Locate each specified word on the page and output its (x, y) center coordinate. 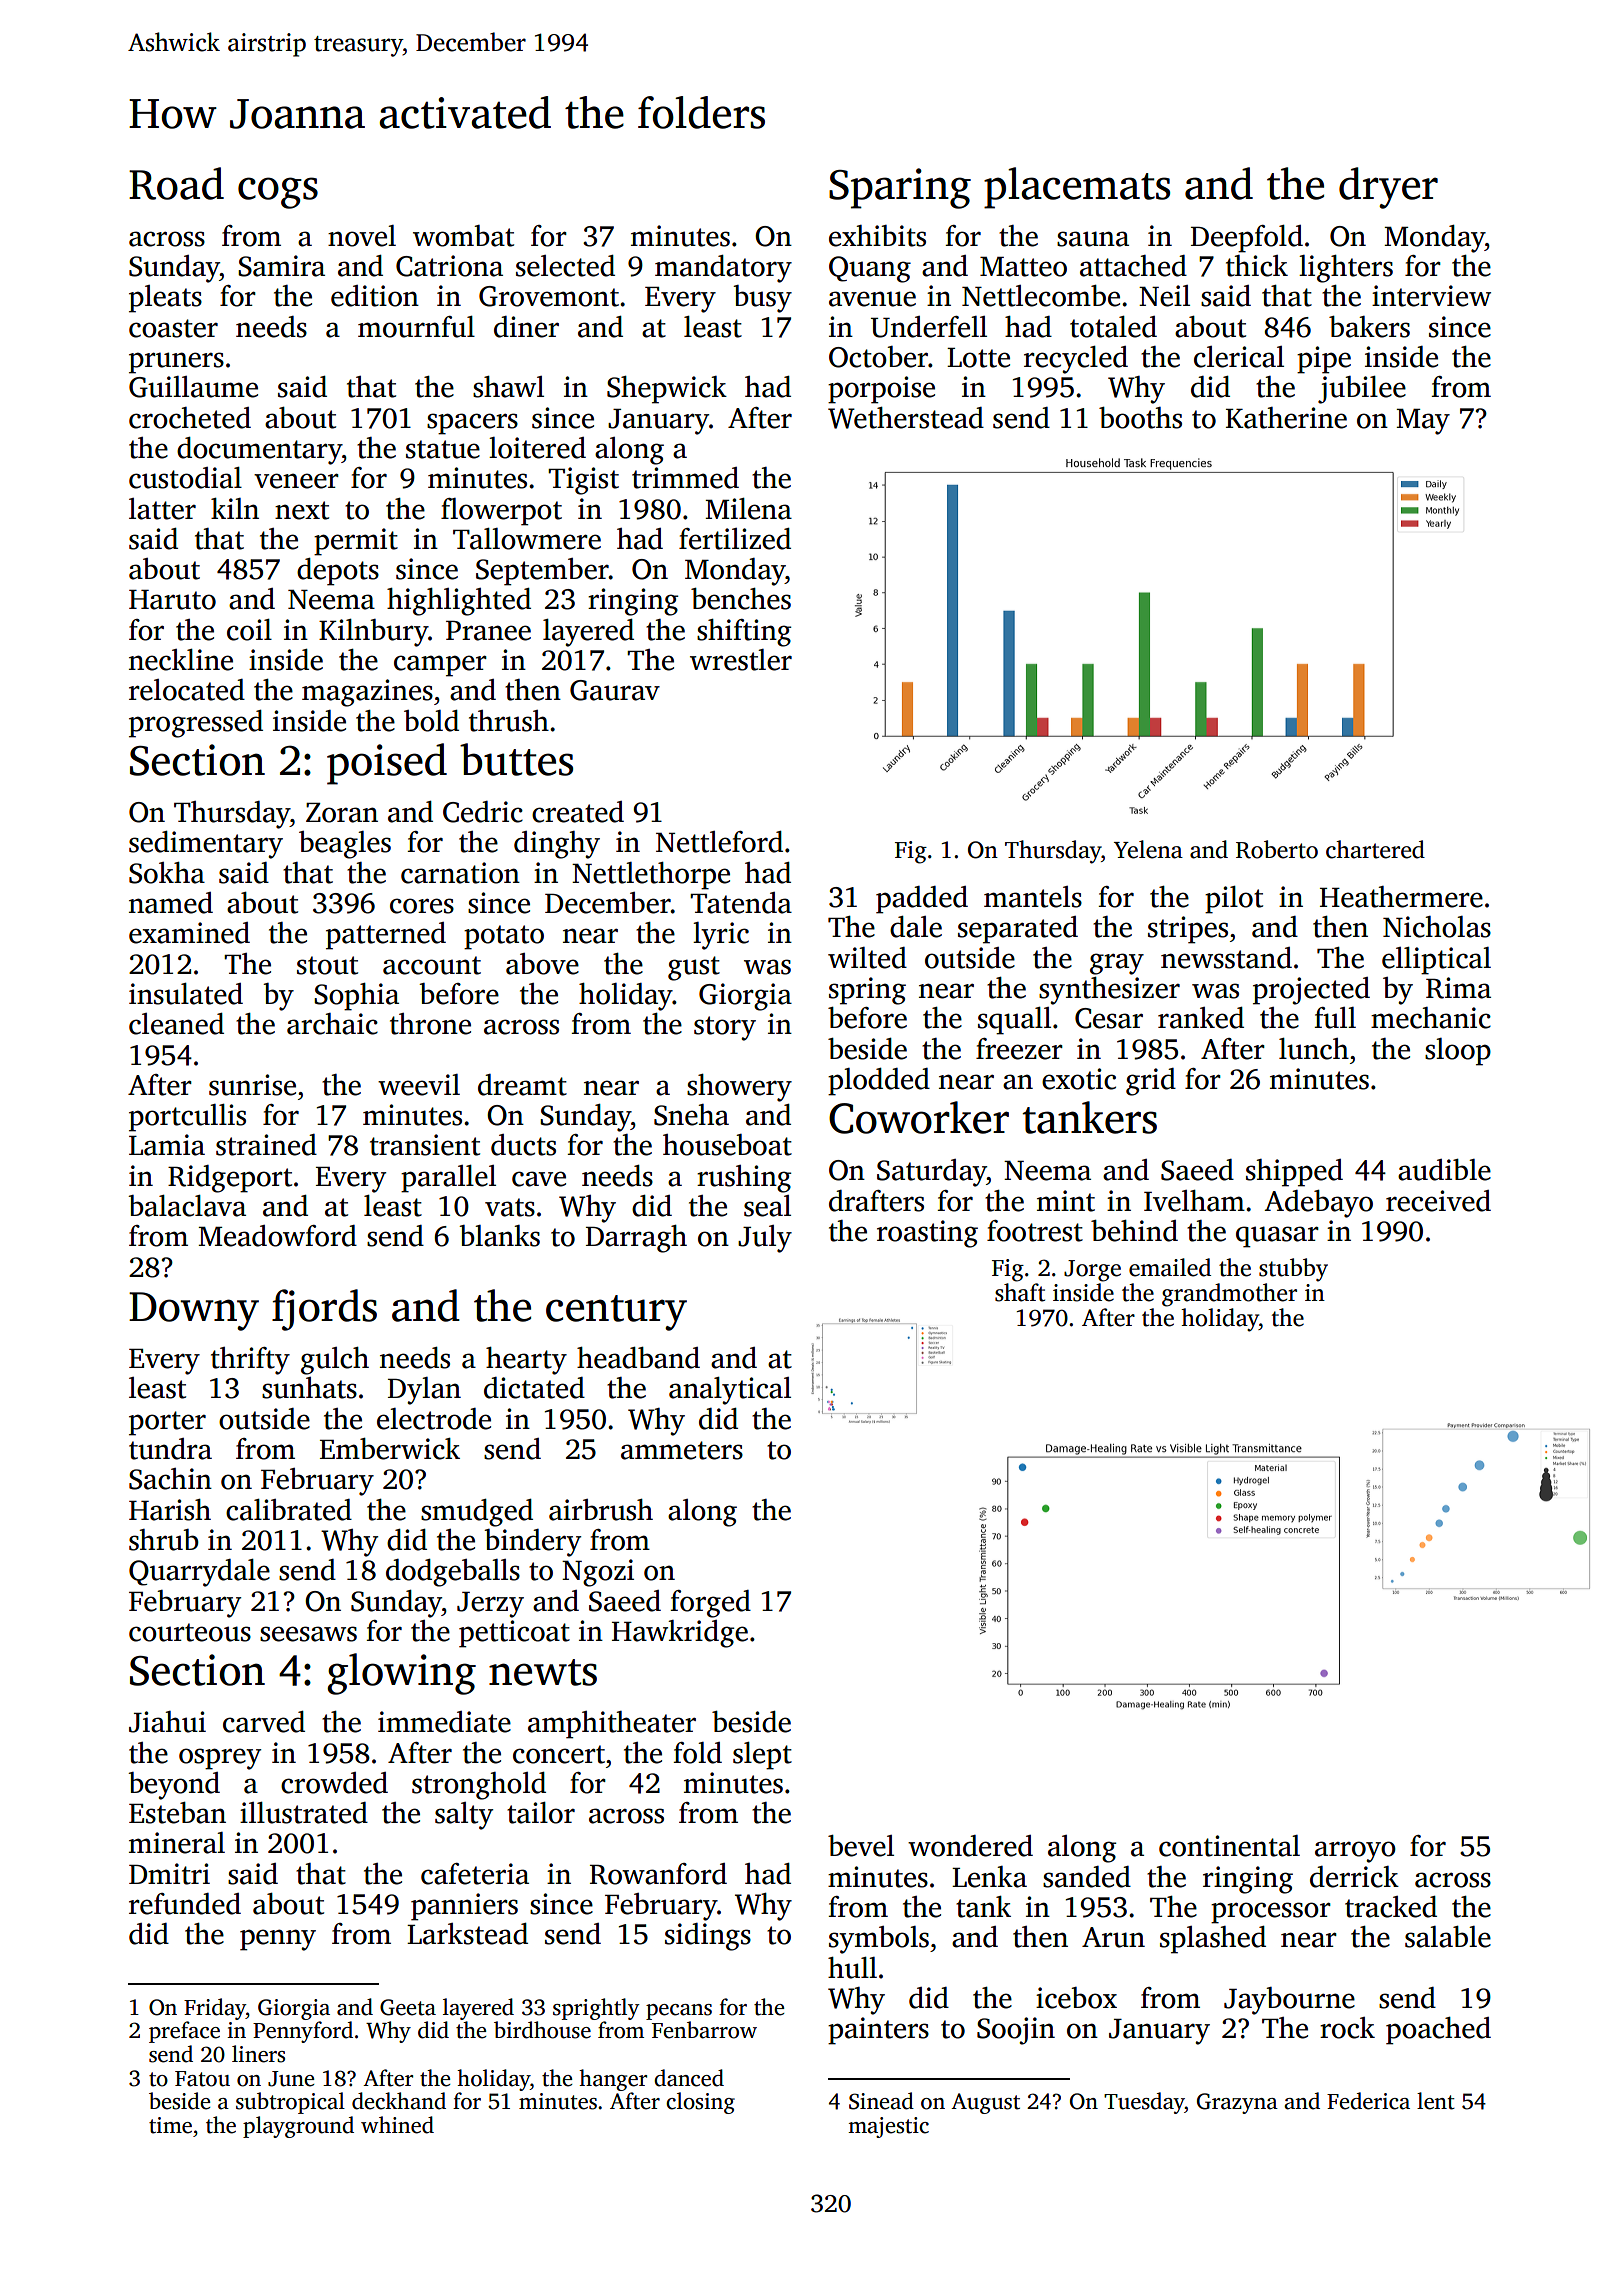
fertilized (735, 539)
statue (443, 449)
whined (397, 2125)
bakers (1369, 327)
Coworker (919, 1117)
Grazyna (1237, 2103)
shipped (1294, 1173)
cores (422, 906)
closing (700, 2103)
